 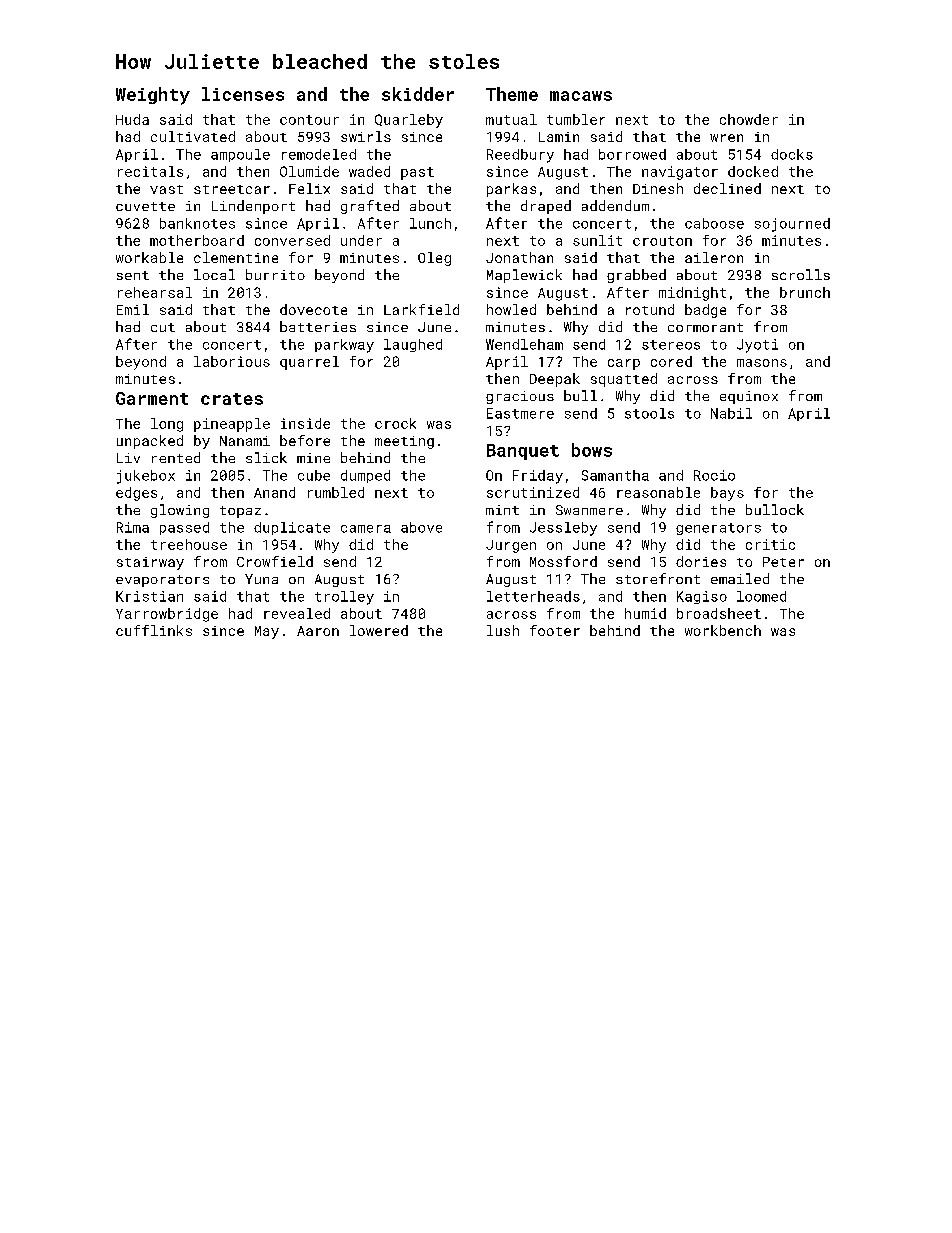 What do you see at coordinates (503, 630) in the document?
I see `lush` at bounding box center [503, 630].
